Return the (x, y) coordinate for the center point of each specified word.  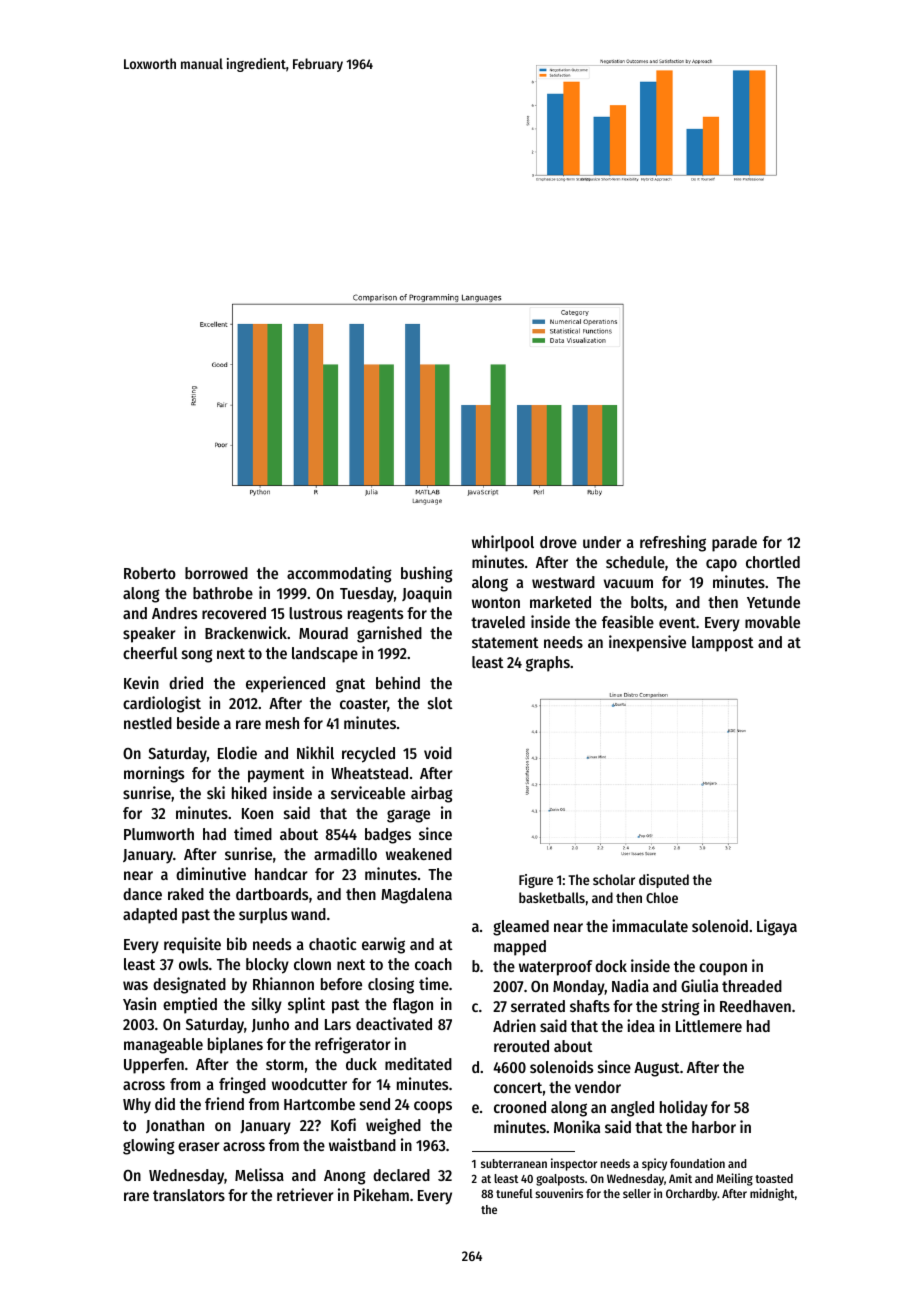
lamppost (723, 644)
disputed (664, 881)
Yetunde (773, 602)
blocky (267, 966)
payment (276, 775)
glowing (149, 1146)
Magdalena (416, 896)
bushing (427, 574)
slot (440, 703)
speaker (149, 635)
